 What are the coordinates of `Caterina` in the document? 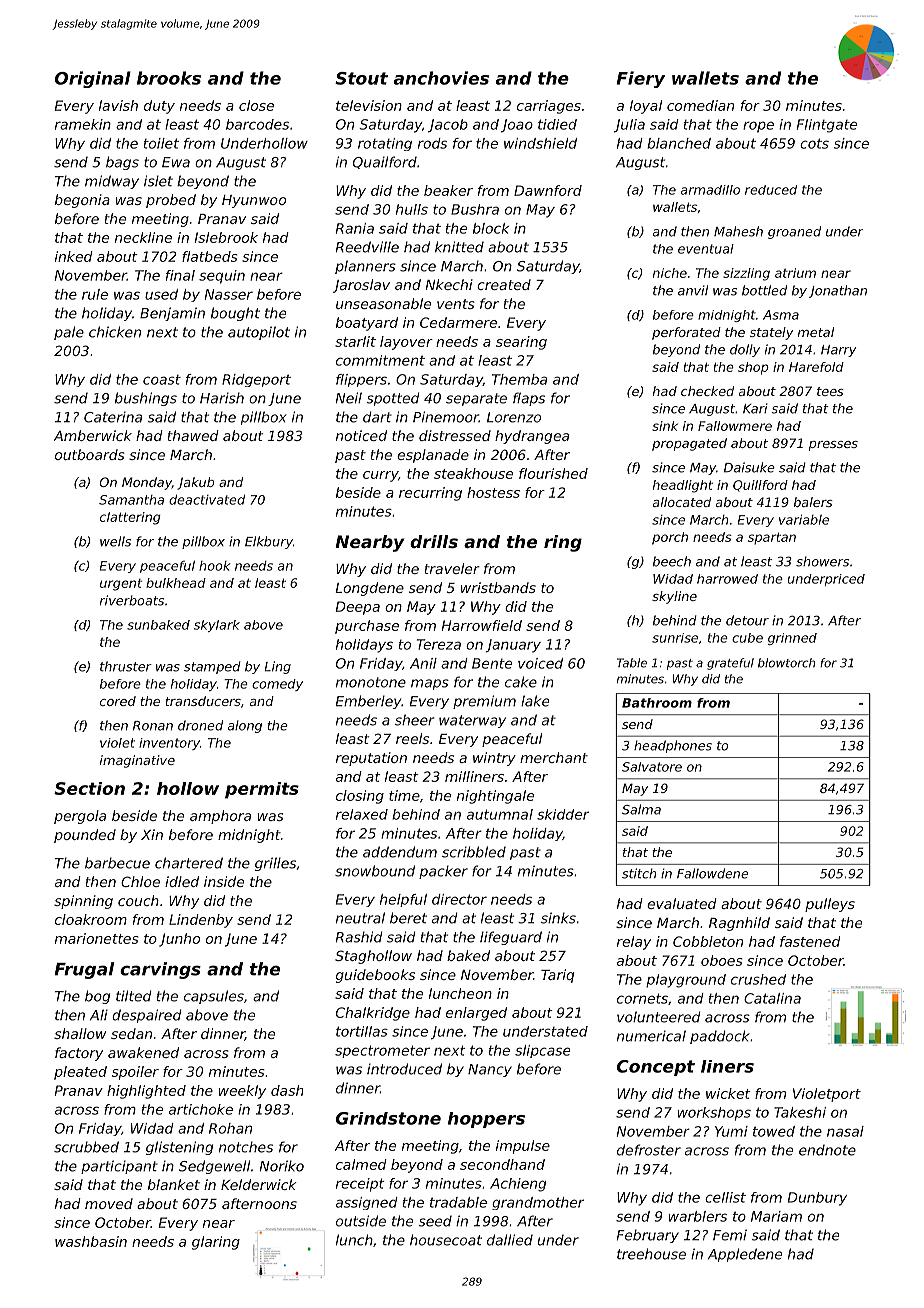 It's located at (113, 417).
